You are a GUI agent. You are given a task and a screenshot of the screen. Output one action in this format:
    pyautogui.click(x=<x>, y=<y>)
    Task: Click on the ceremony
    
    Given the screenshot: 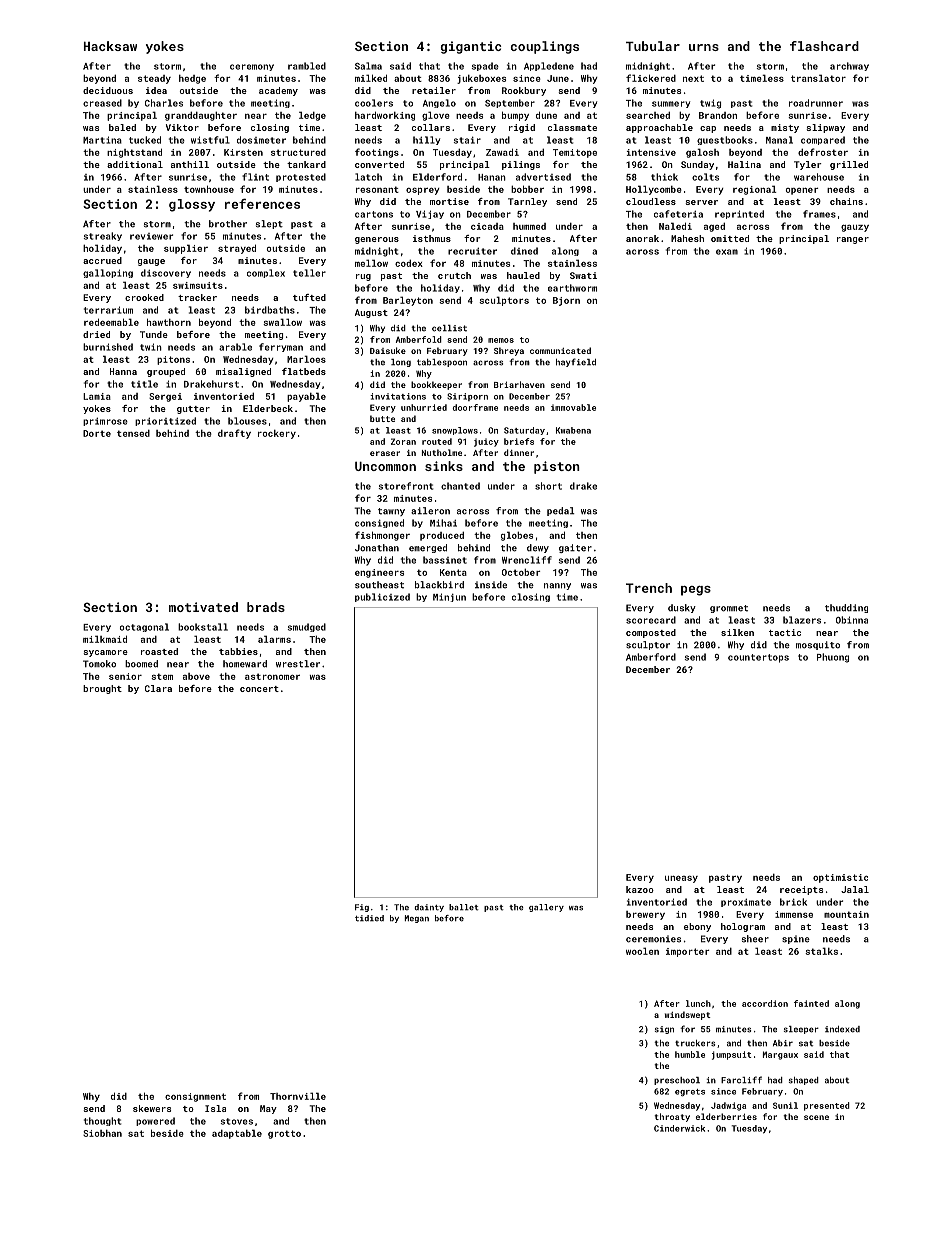 What is the action you would take?
    pyautogui.click(x=252, y=67)
